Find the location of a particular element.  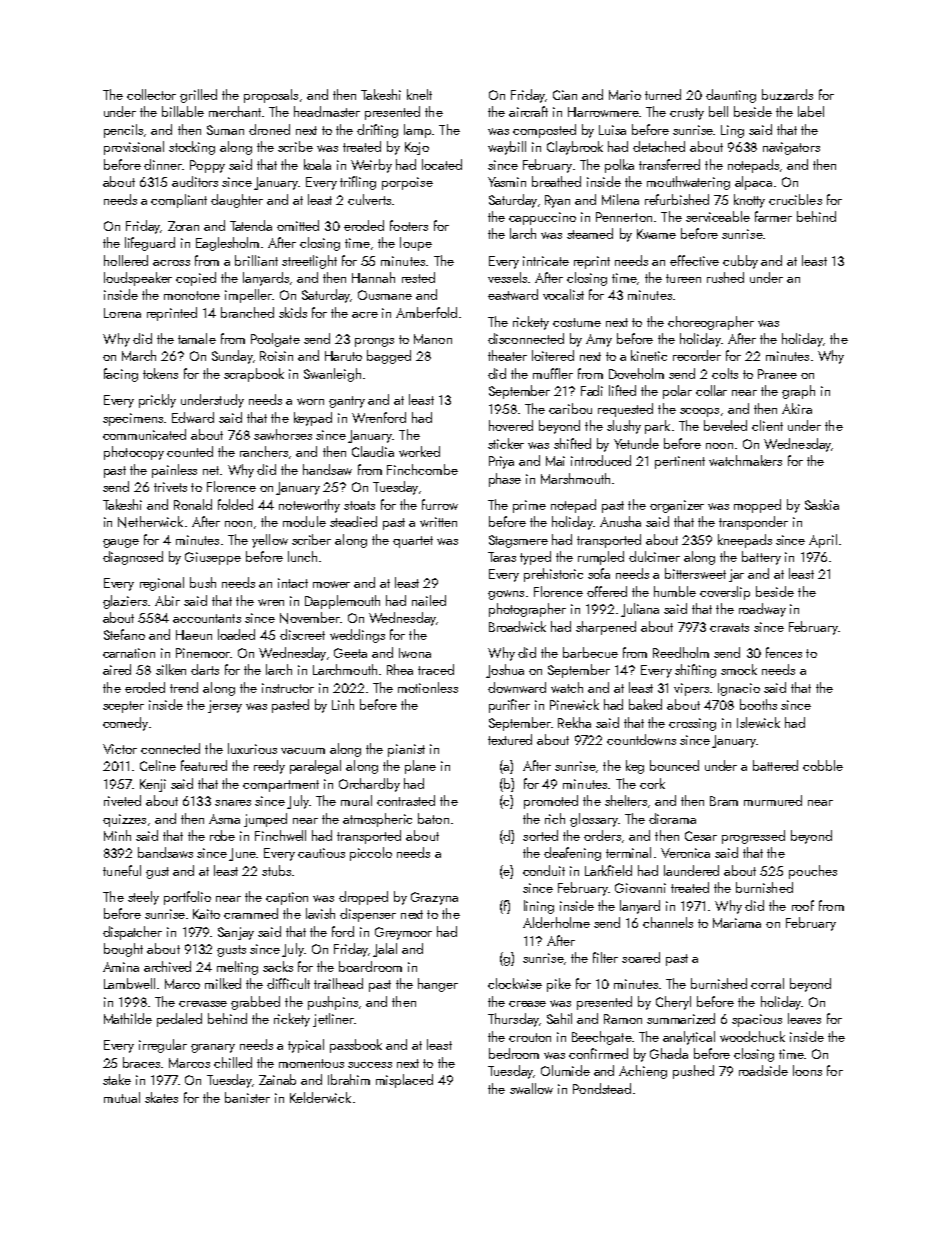

loaded is located at coordinates (236, 634).
